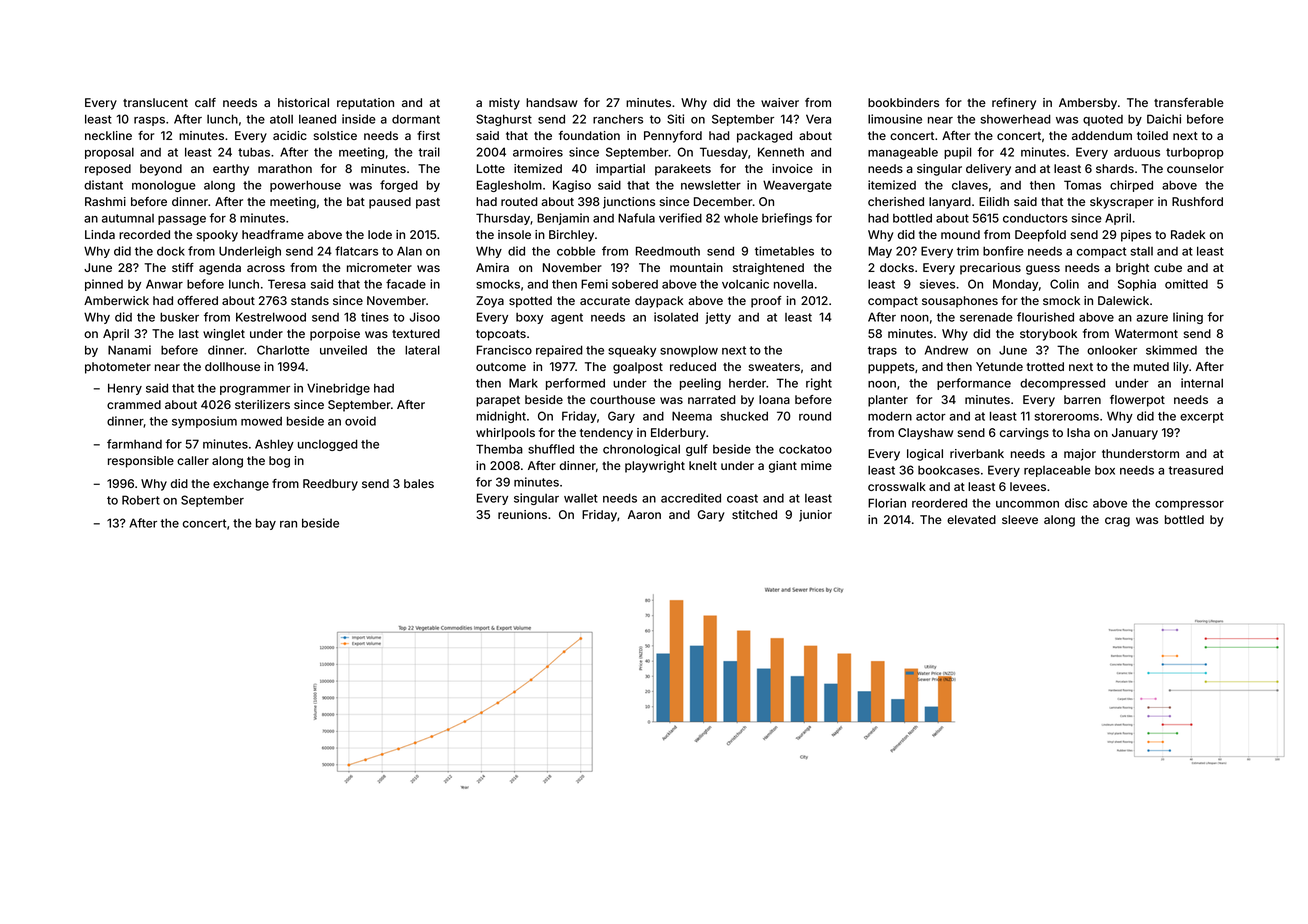  I want to click on verified, so click(680, 218).
